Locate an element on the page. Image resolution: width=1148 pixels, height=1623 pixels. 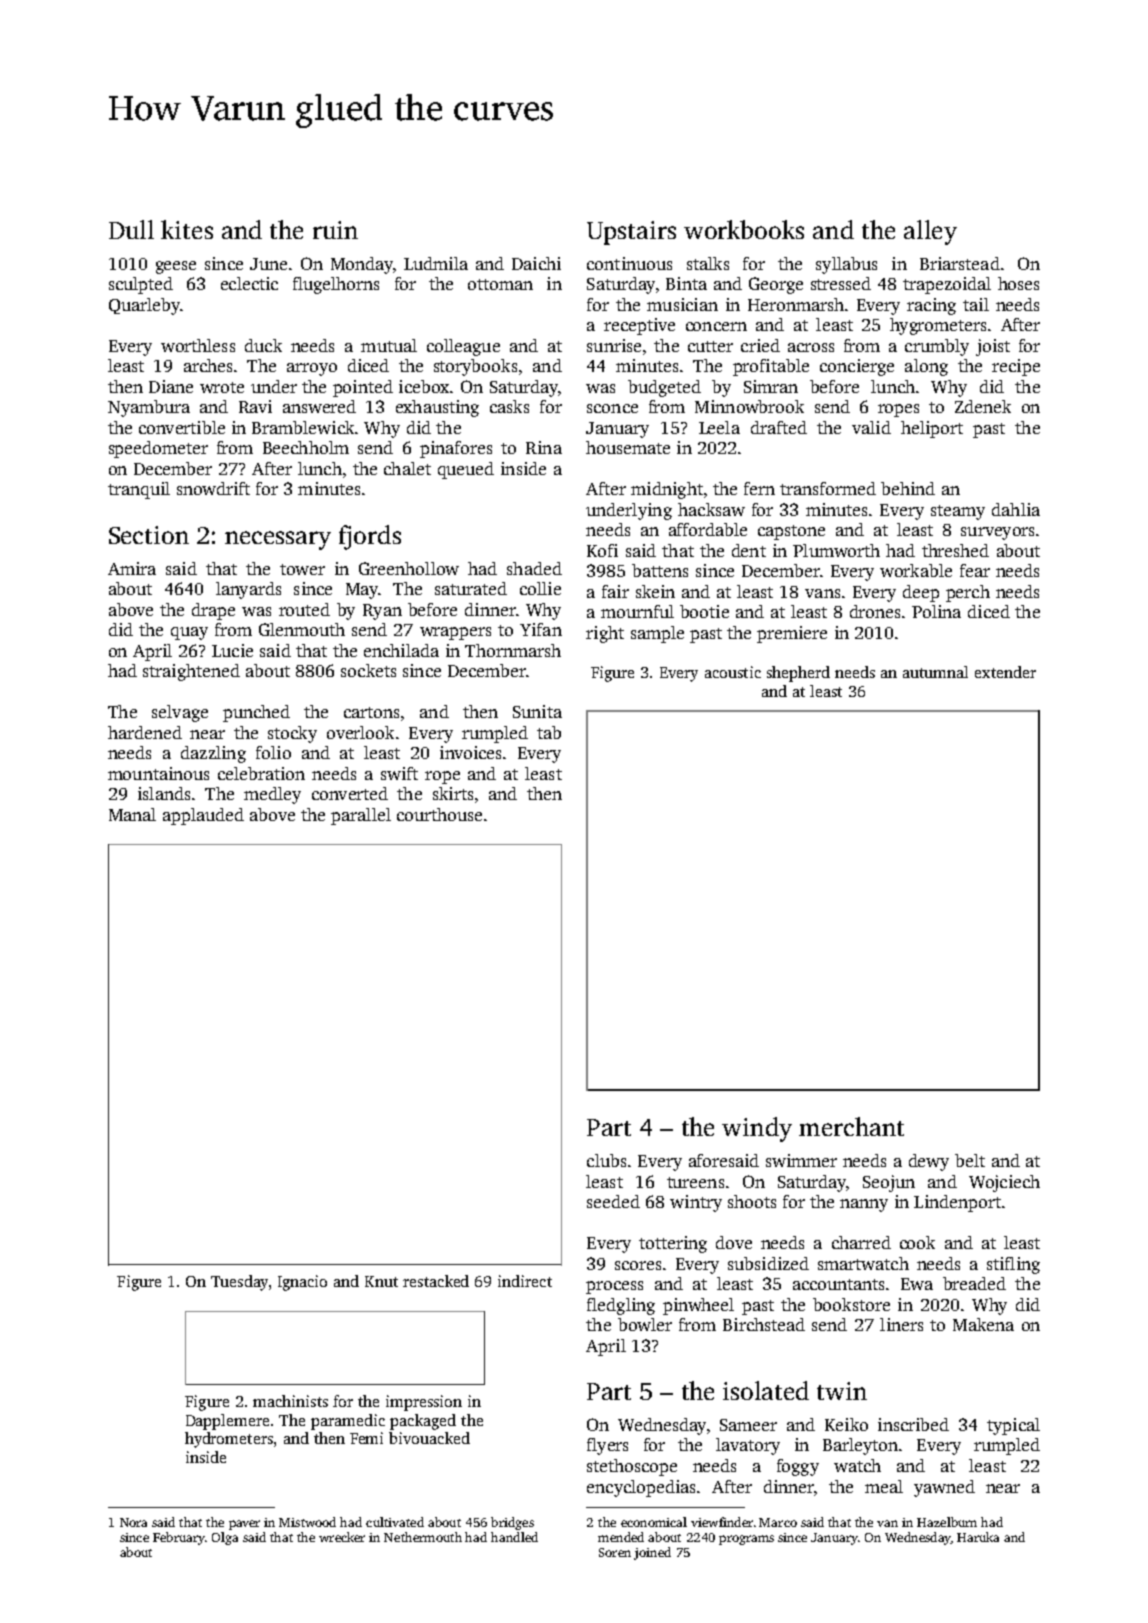
Manal is located at coordinates (132, 814).
